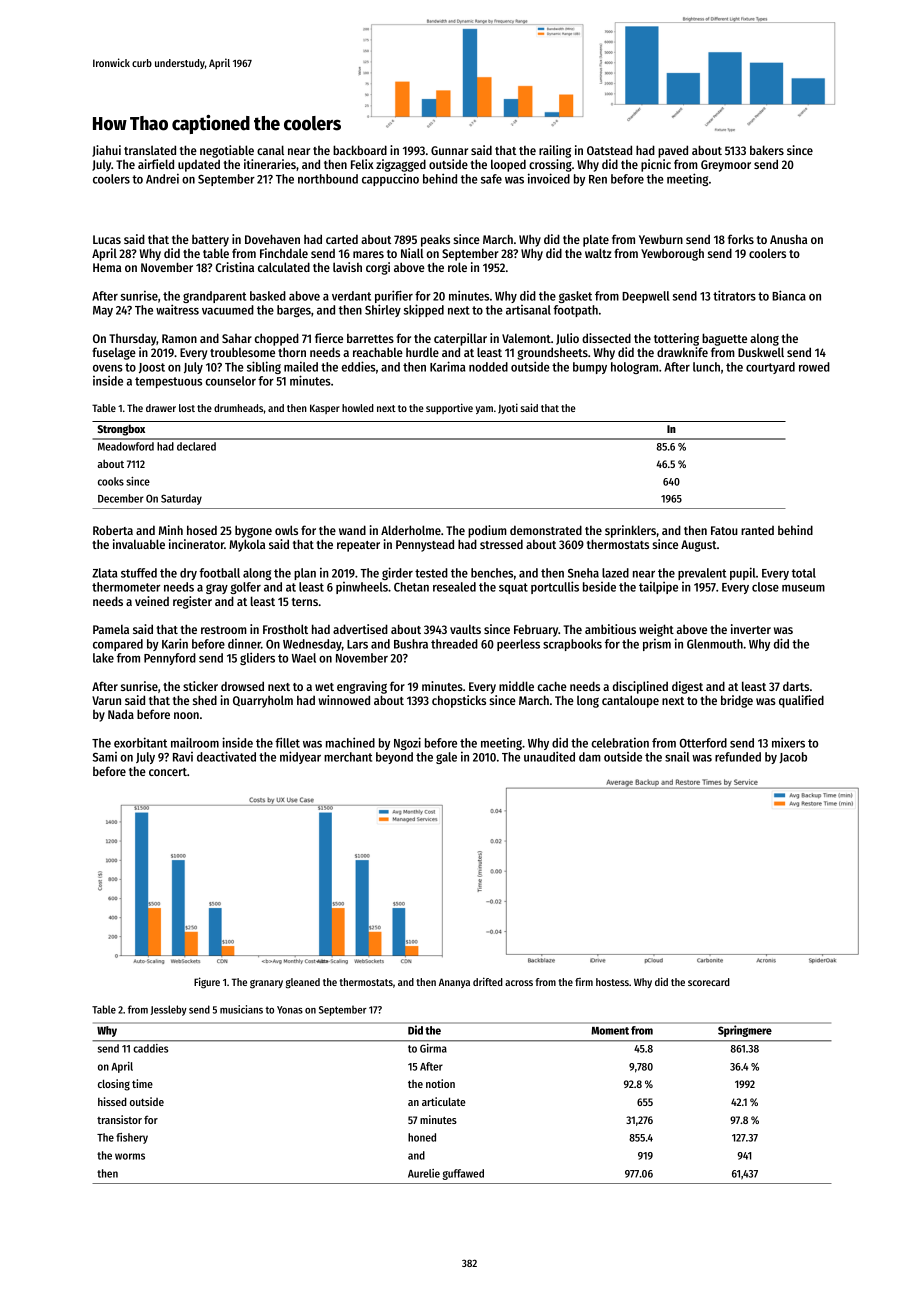 Image resolution: width=924 pixels, height=1308 pixels. Describe the element at coordinates (210, 240) in the screenshot. I see `battery` at that location.
